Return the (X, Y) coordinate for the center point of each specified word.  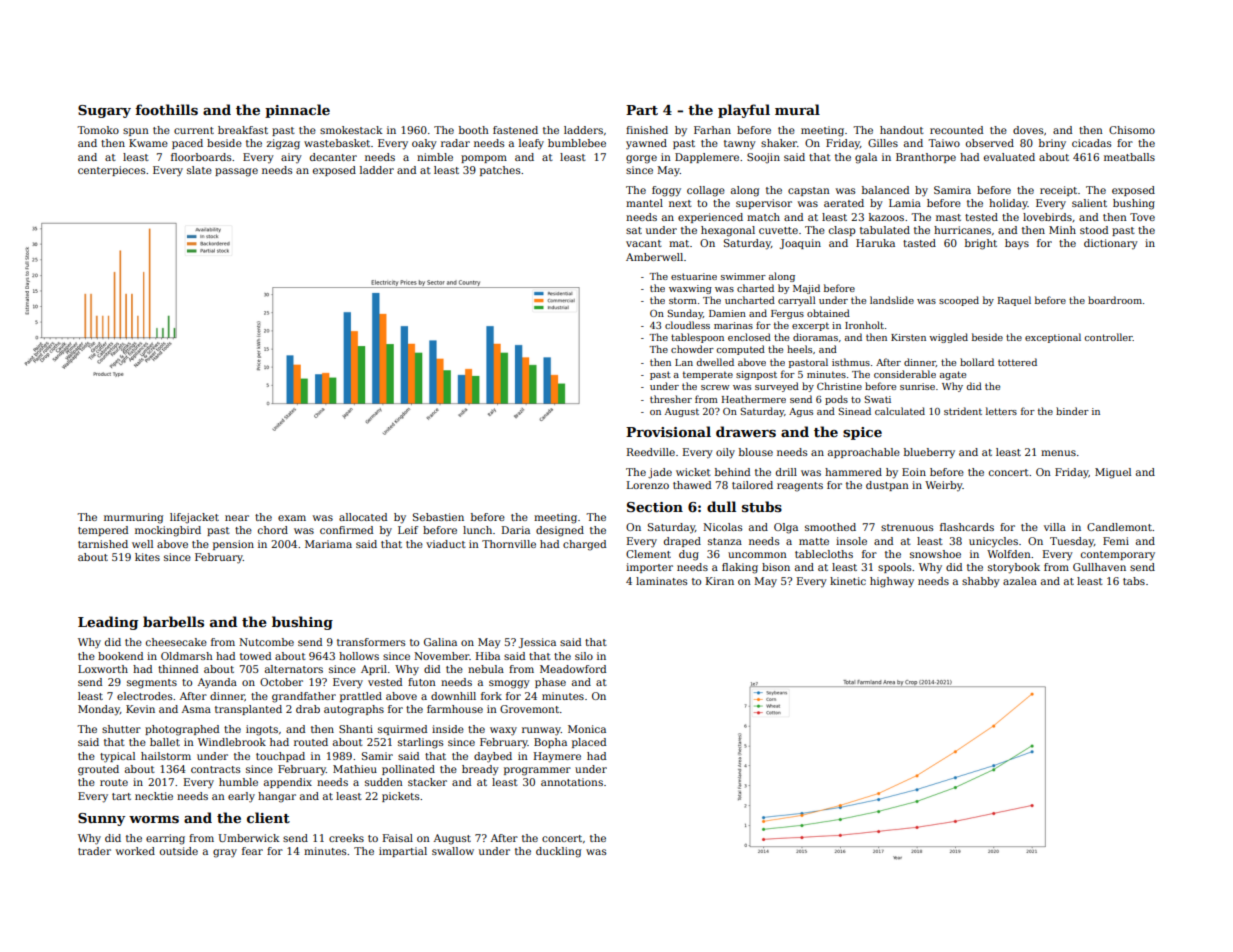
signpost (756, 375)
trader (94, 851)
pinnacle (297, 111)
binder (1072, 411)
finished (647, 130)
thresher (671, 399)
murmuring (133, 518)
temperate (708, 375)
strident (963, 411)
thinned (178, 669)
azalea (1020, 581)
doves (1028, 130)
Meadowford (573, 669)
